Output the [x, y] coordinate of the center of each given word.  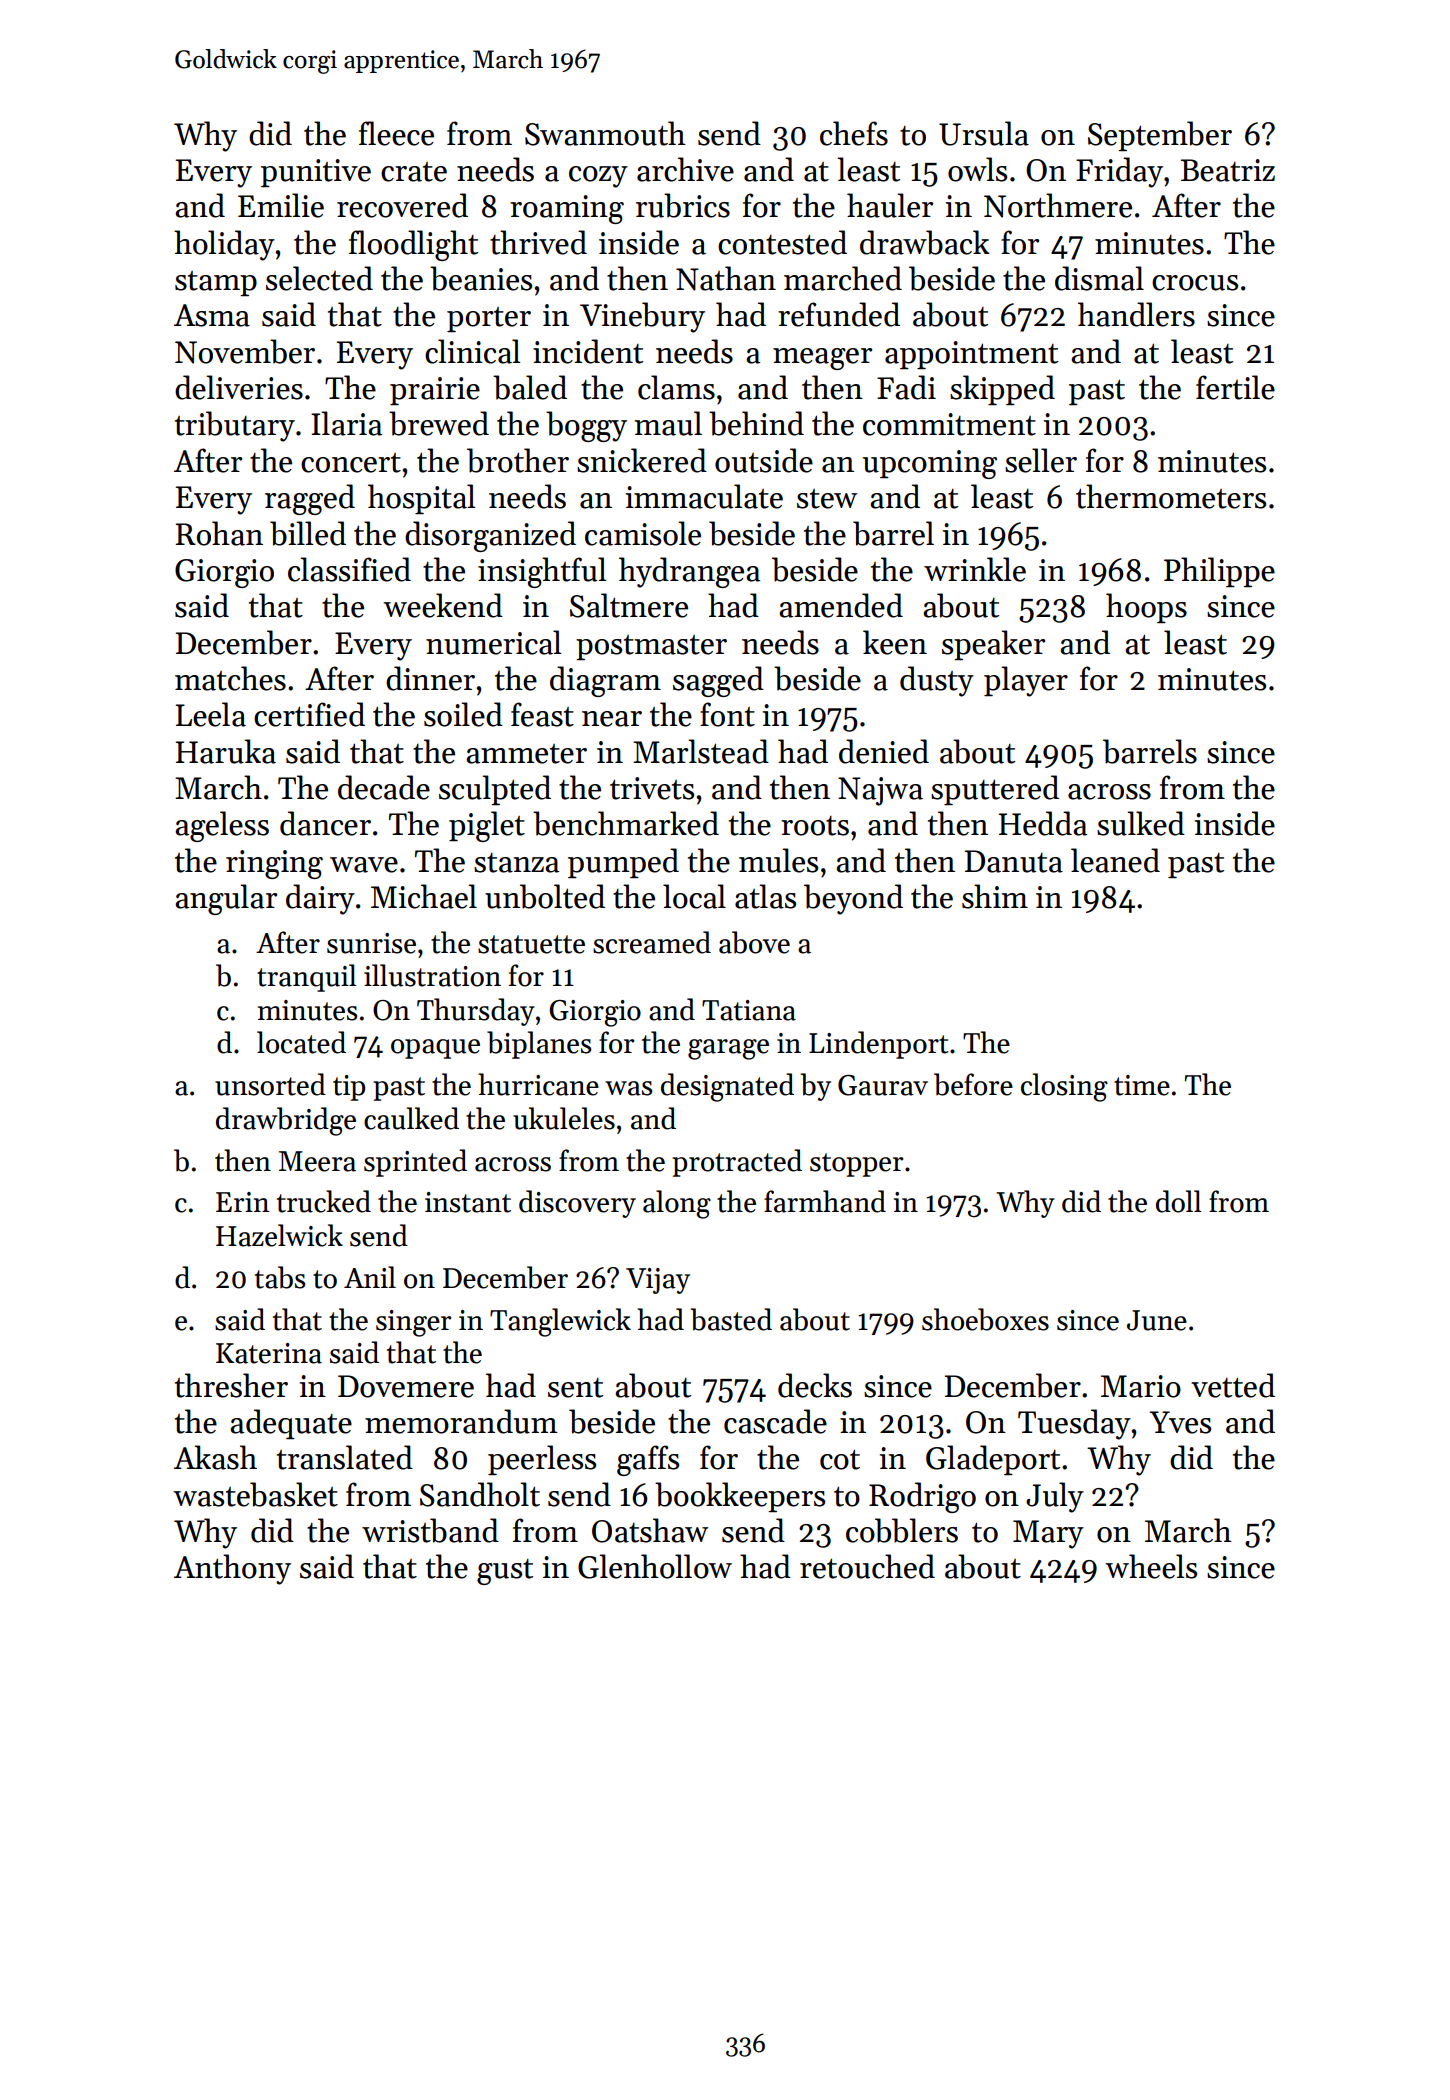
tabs [280, 1277]
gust [505, 1572]
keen [895, 642]
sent [575, 1388]
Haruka [226, 751]
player [1026, 681]
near [612, 719]
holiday [224, 245]
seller [1041, 460]
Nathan [726, 278]
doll [1179, 1201]
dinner [430, 678]
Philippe [1219, 572]
